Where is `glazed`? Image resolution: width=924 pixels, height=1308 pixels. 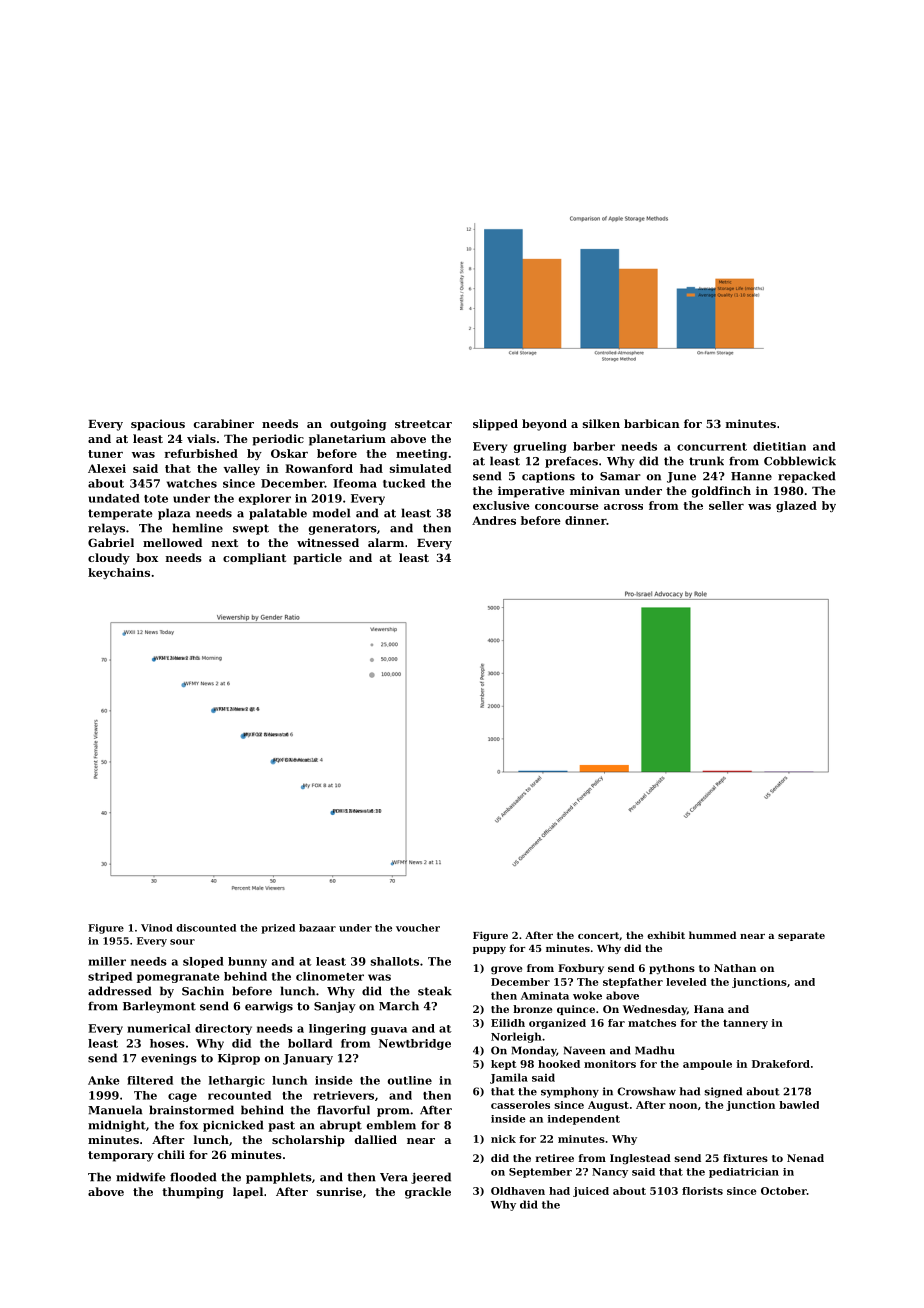 glazed is located at coordinates (796, 506).
